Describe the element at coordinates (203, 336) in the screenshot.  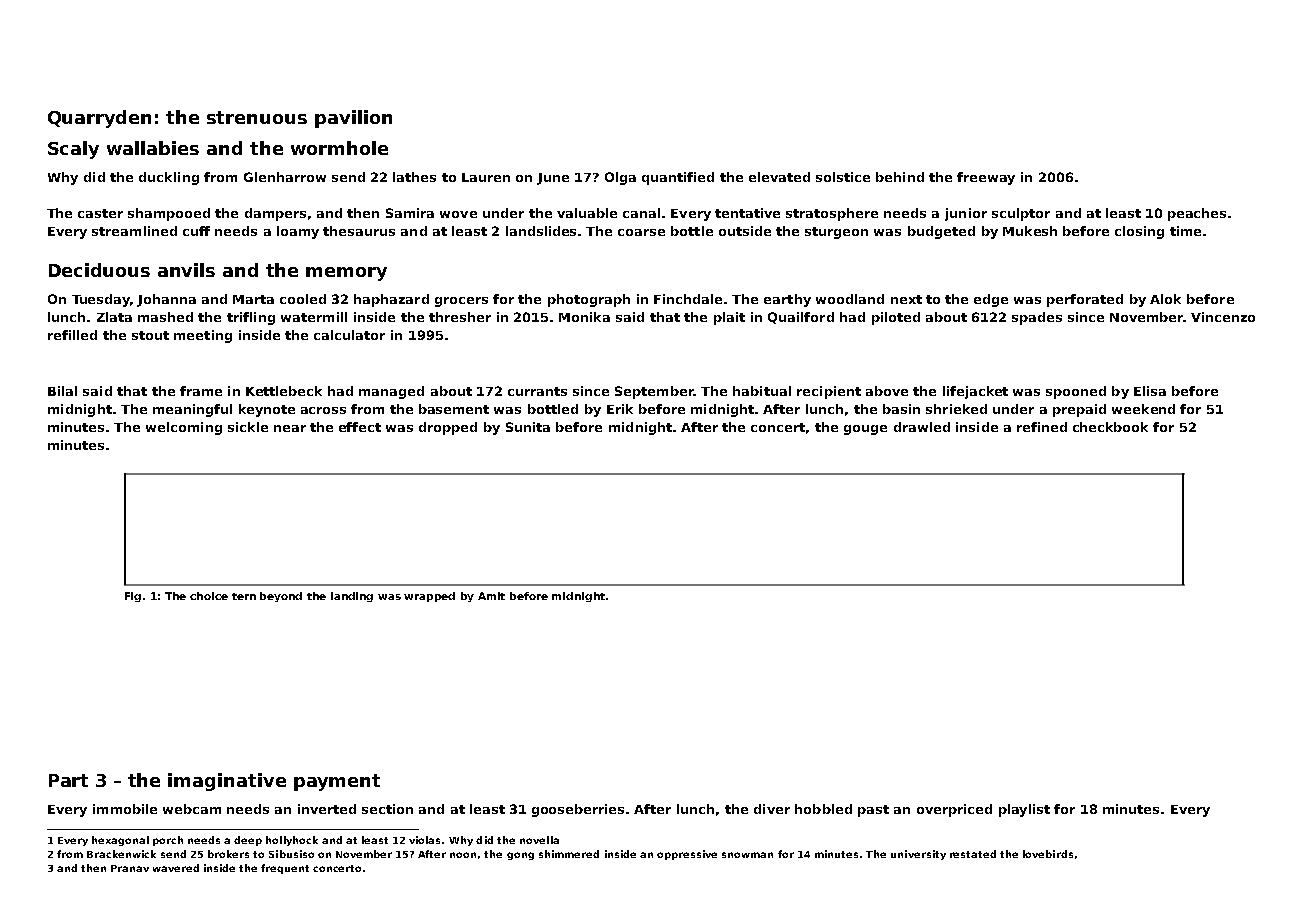
I see `meeting` at that location.
